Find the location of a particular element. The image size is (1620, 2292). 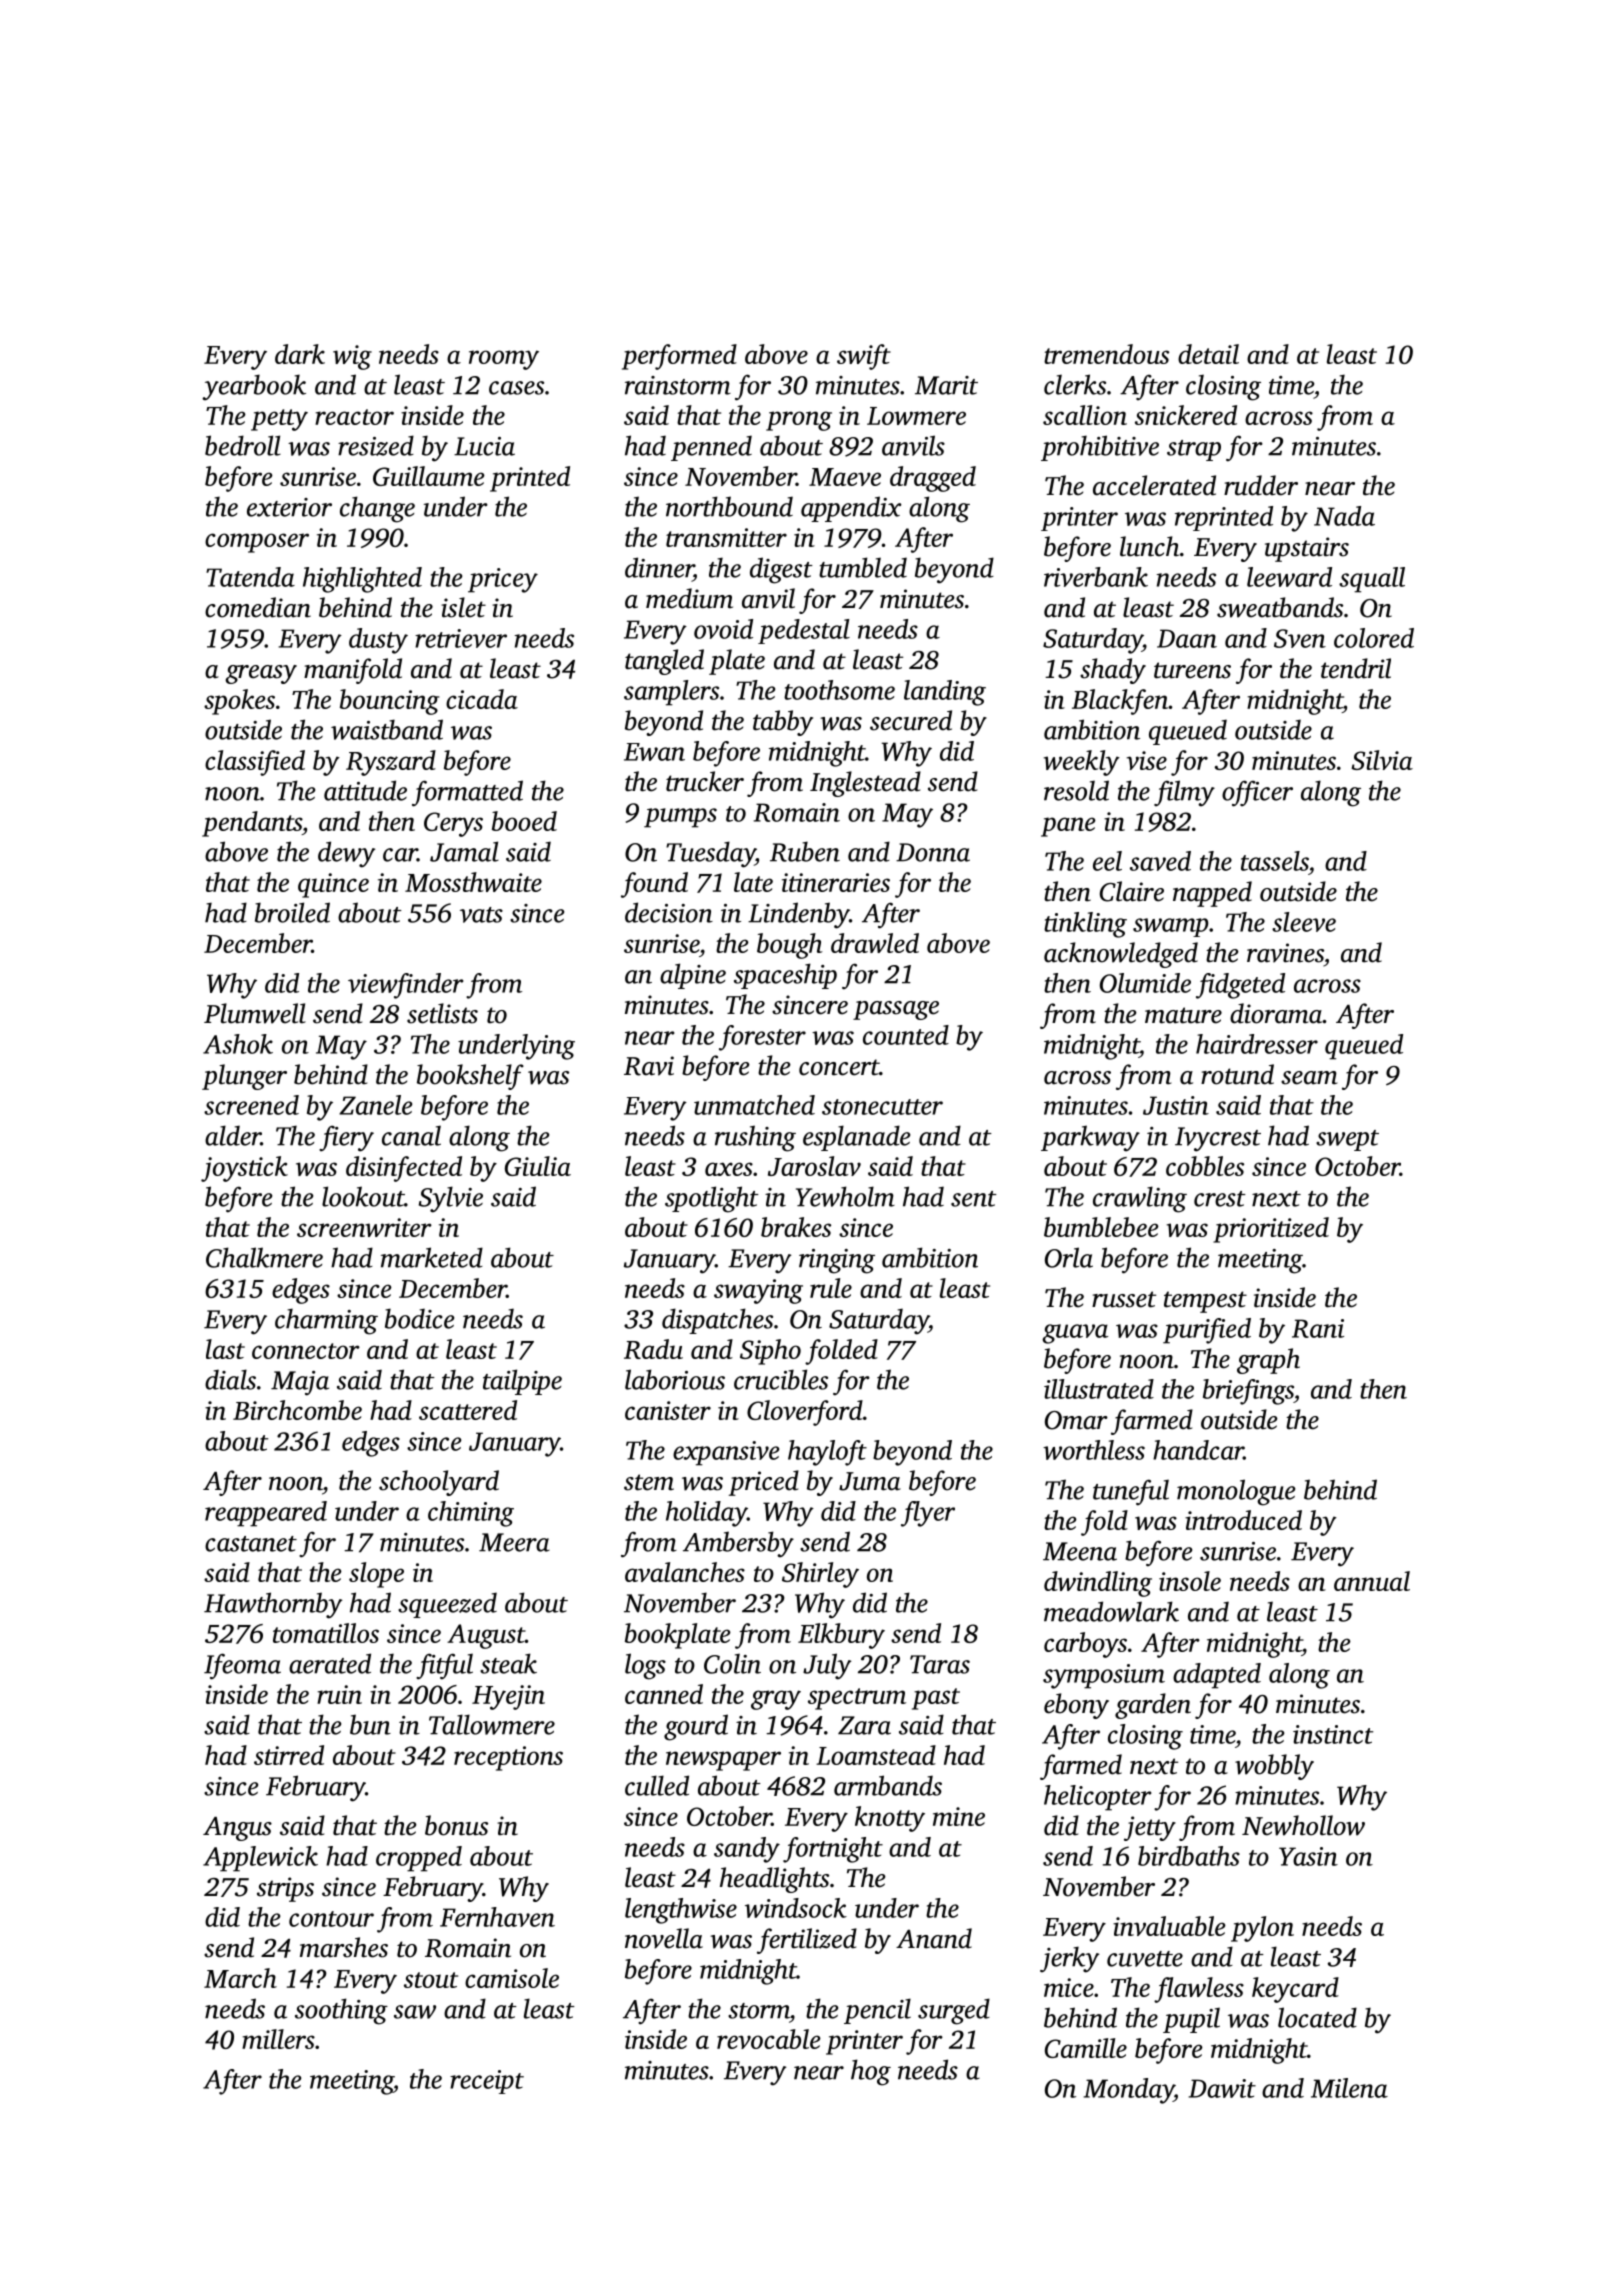

dark is located at coordinates (300, 354).
